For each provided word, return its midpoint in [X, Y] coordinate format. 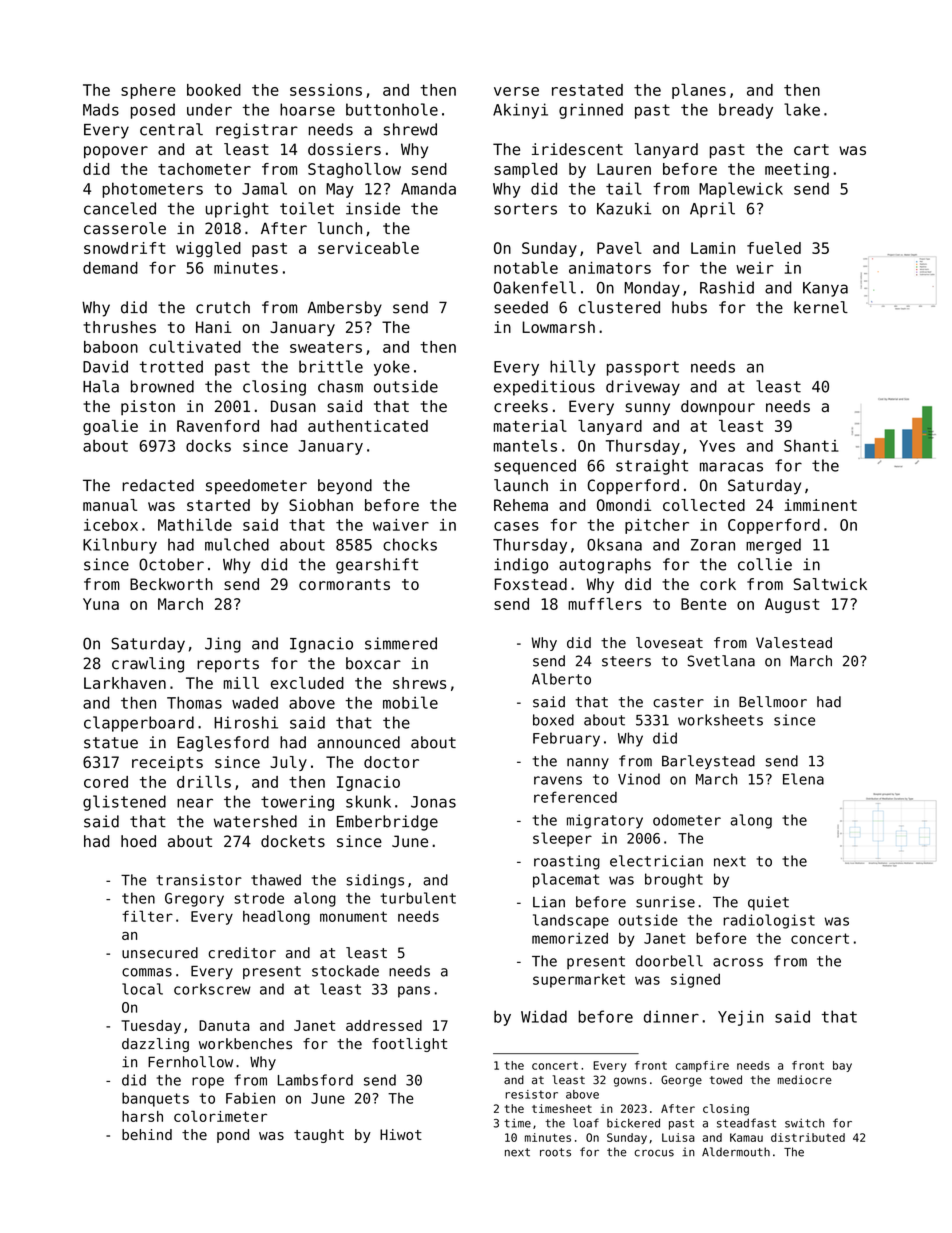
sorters [525, 209]
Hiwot [401, 1134]
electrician [656, 861]
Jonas [433, 802]
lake [802, 109]
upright [237, 210]
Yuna [101, 604]
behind [147, 1134]
